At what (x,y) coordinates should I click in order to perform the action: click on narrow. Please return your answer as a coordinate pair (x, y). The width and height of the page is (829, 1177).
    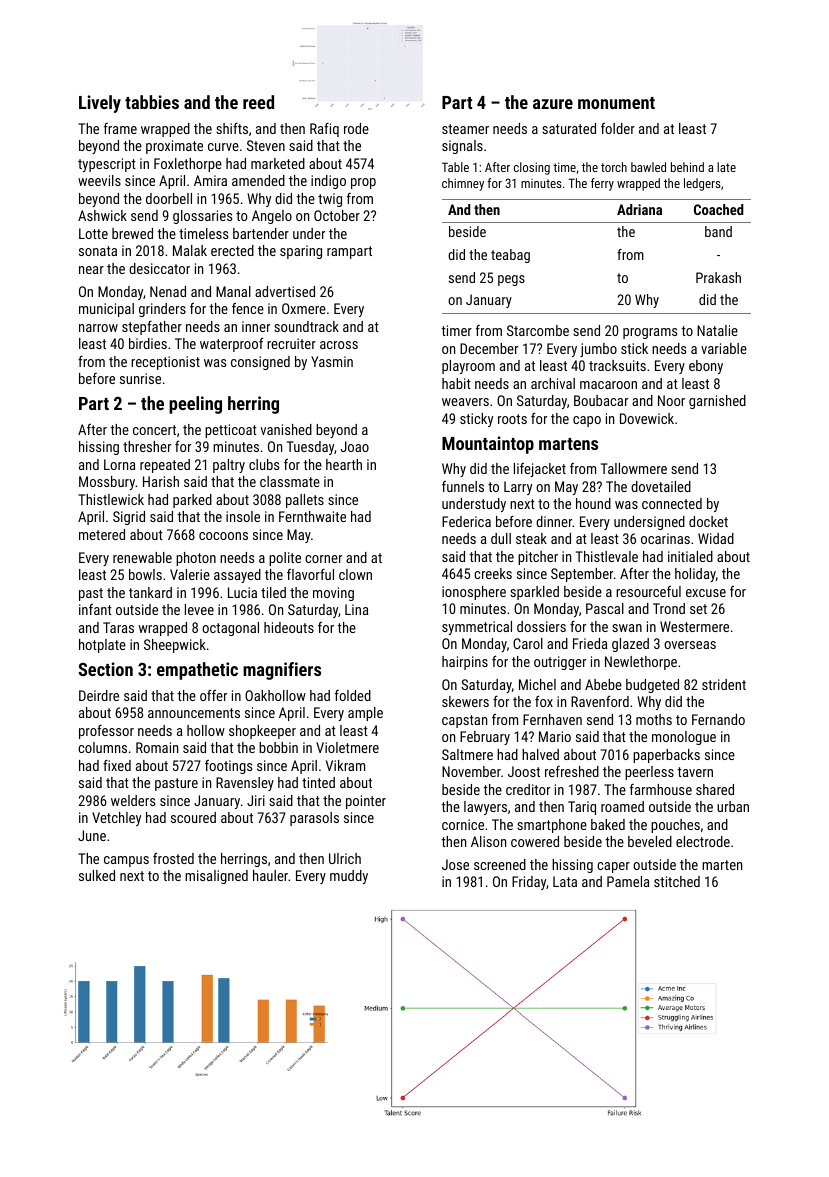
    Looking at the image, I should click on (98, 328).
